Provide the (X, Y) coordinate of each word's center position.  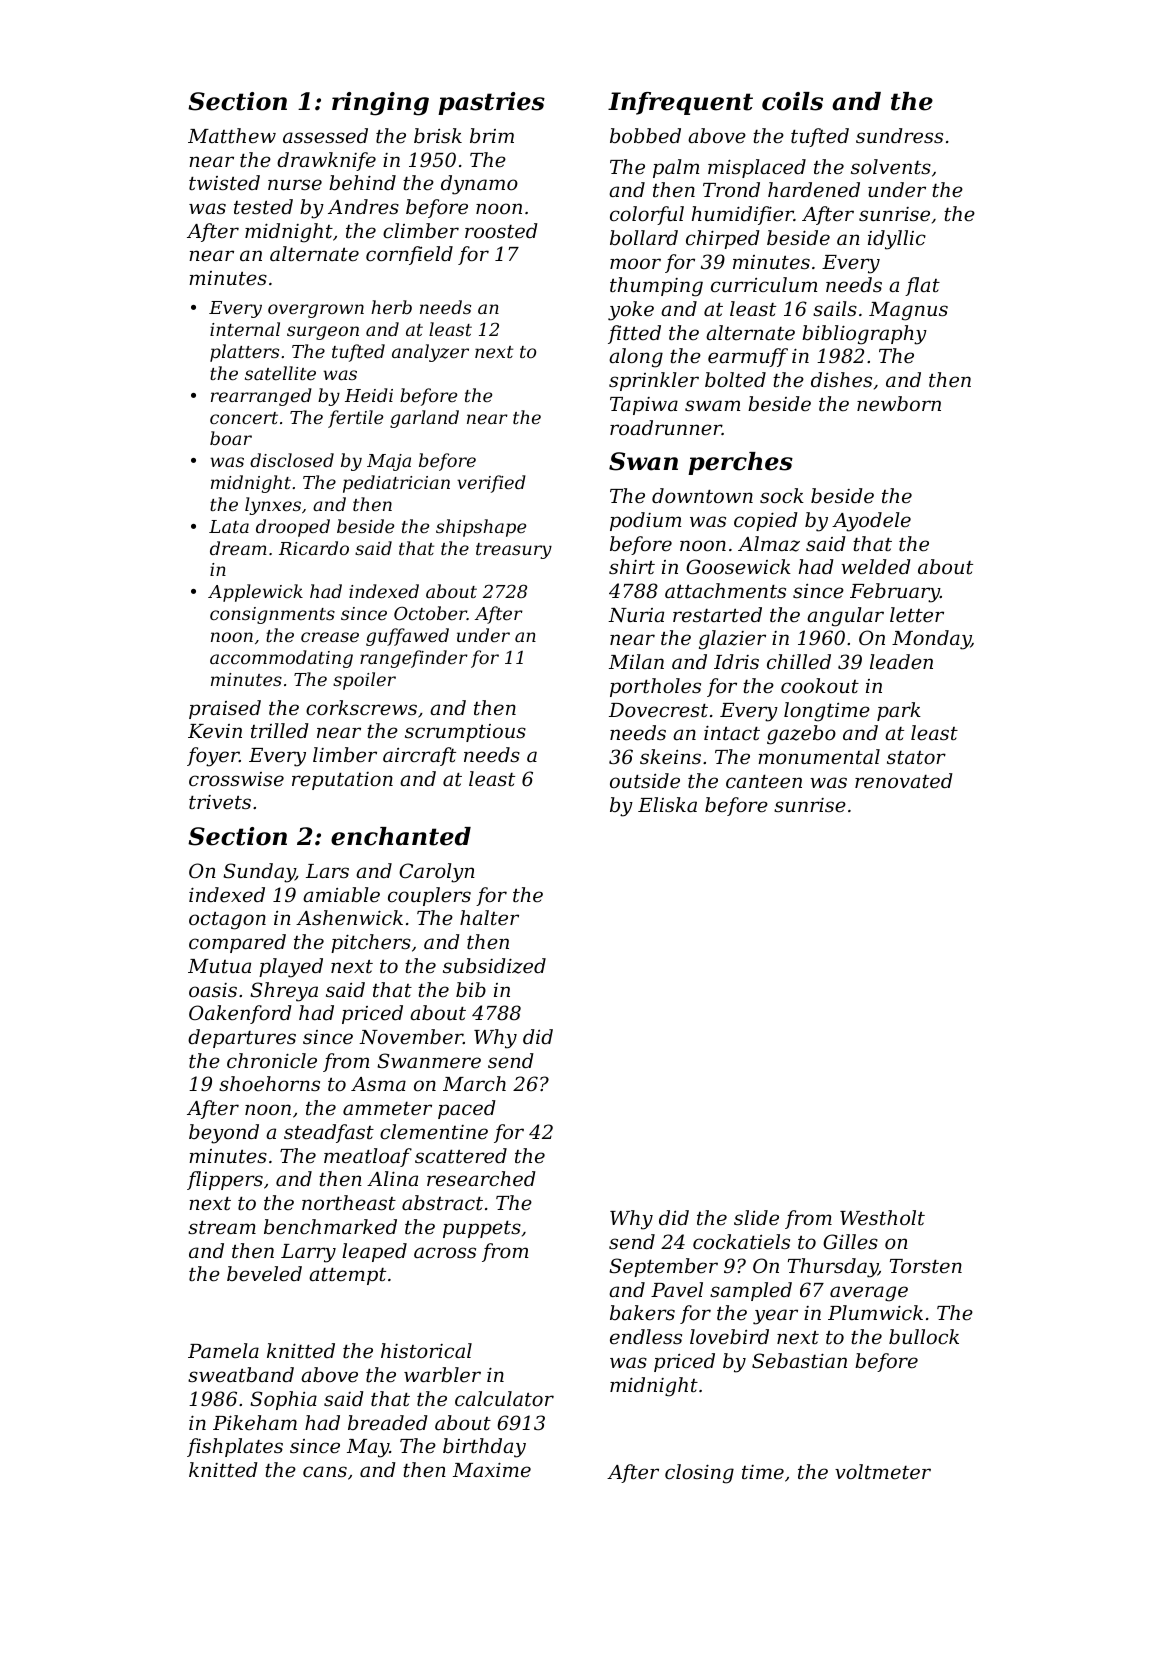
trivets (220, 802)
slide (756, 1217)
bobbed (645, 135)
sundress (899, 135)
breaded (388, 1422)
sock (782, 495)
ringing (380, 104)
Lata (229, 526)
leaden (901, 661)
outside (645, 780)
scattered (461, 1155)
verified (491, 484)
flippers (225, 1180)
